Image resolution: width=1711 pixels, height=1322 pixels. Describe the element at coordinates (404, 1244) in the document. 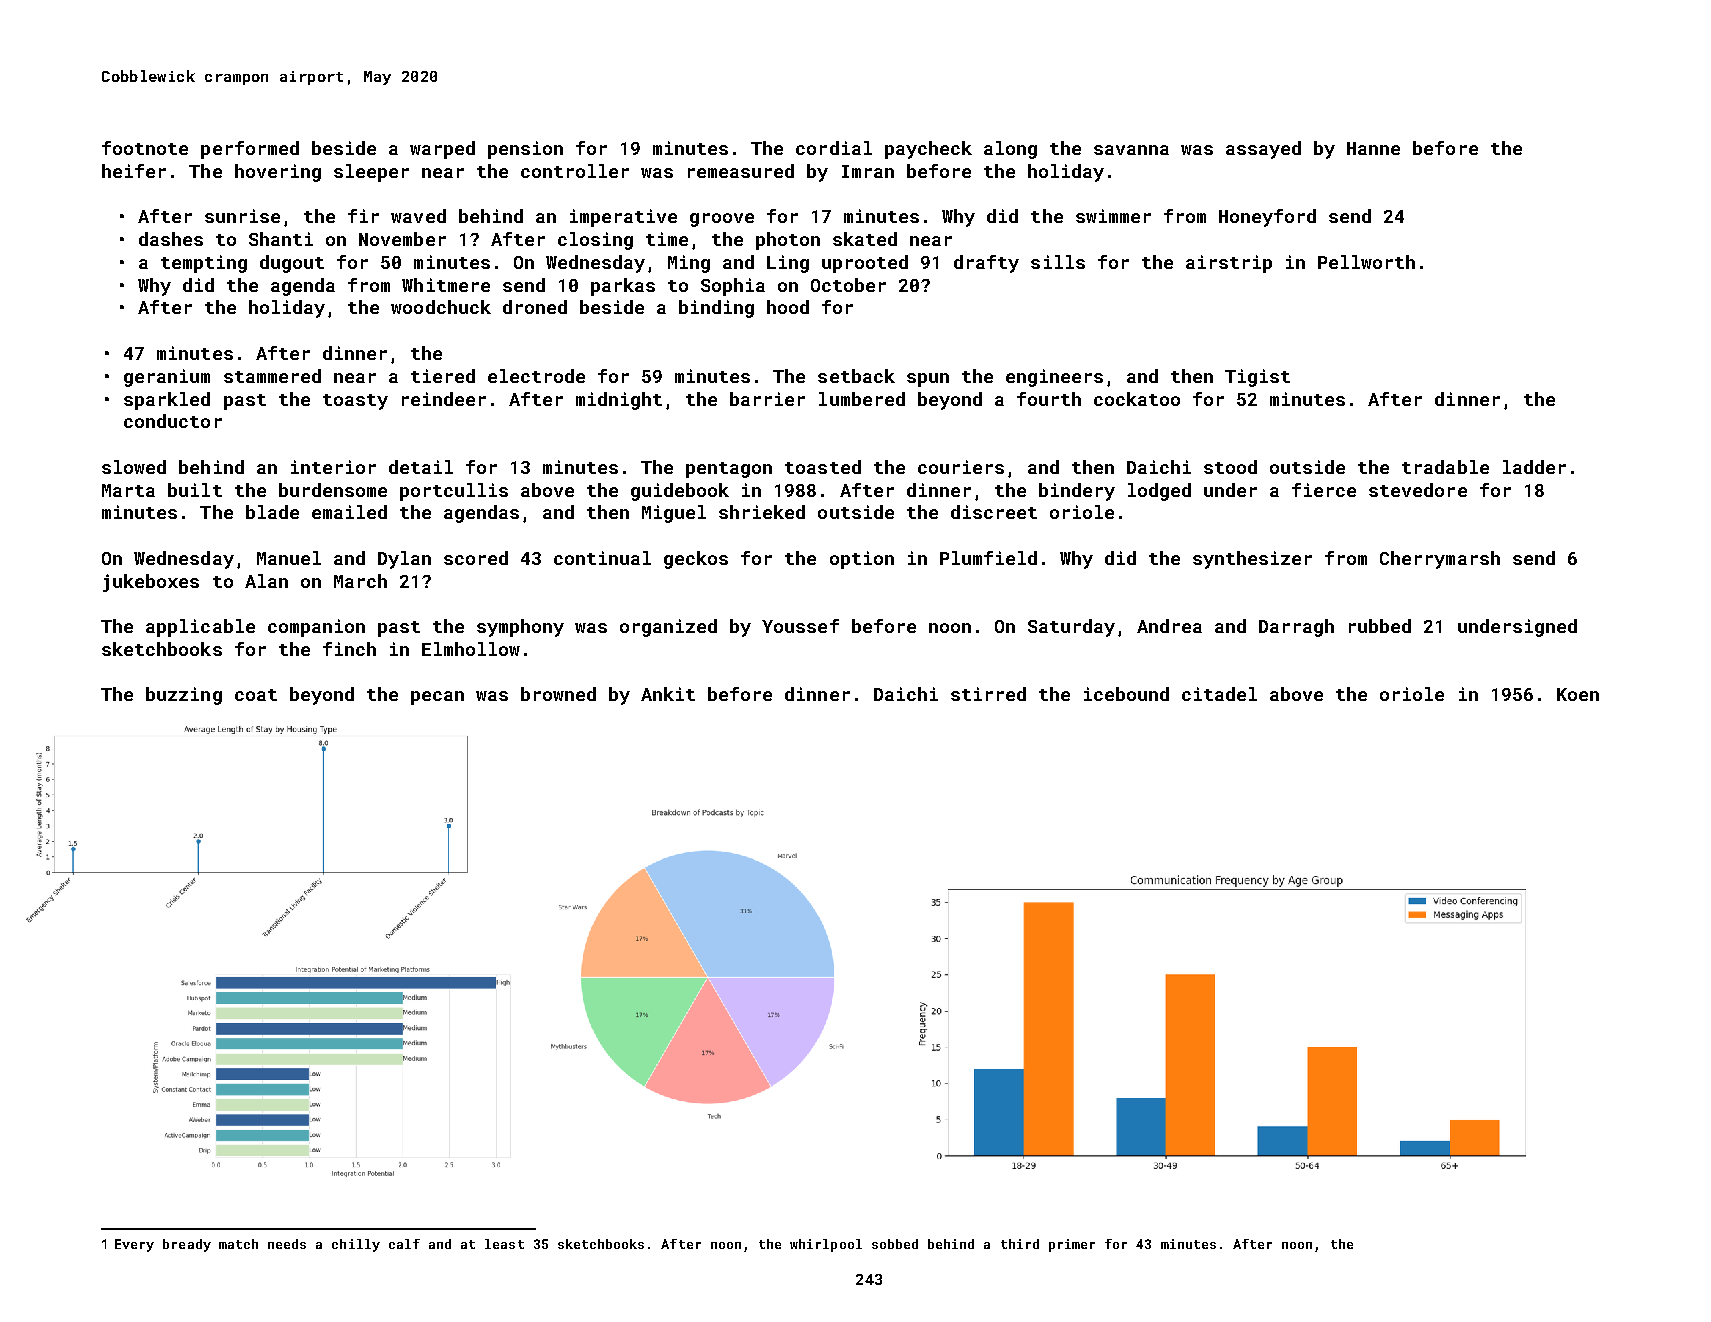

I see `calf` at that location.
